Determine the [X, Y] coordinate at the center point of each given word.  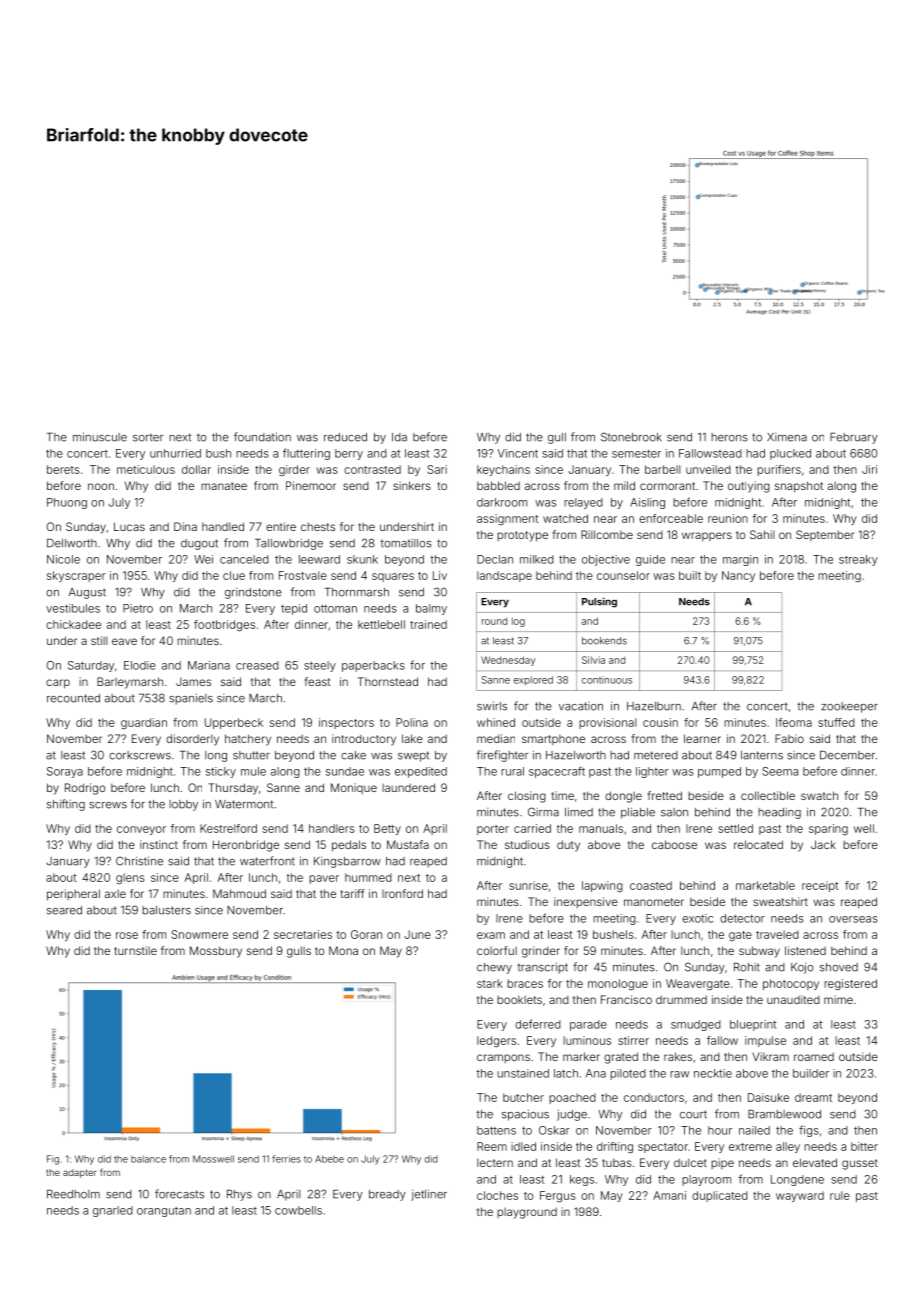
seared [64, 910]
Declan [495, 559]
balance [148, 1159]
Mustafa [408, 844]
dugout [199, 544]
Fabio [789, 738]
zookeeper [849, 707]
